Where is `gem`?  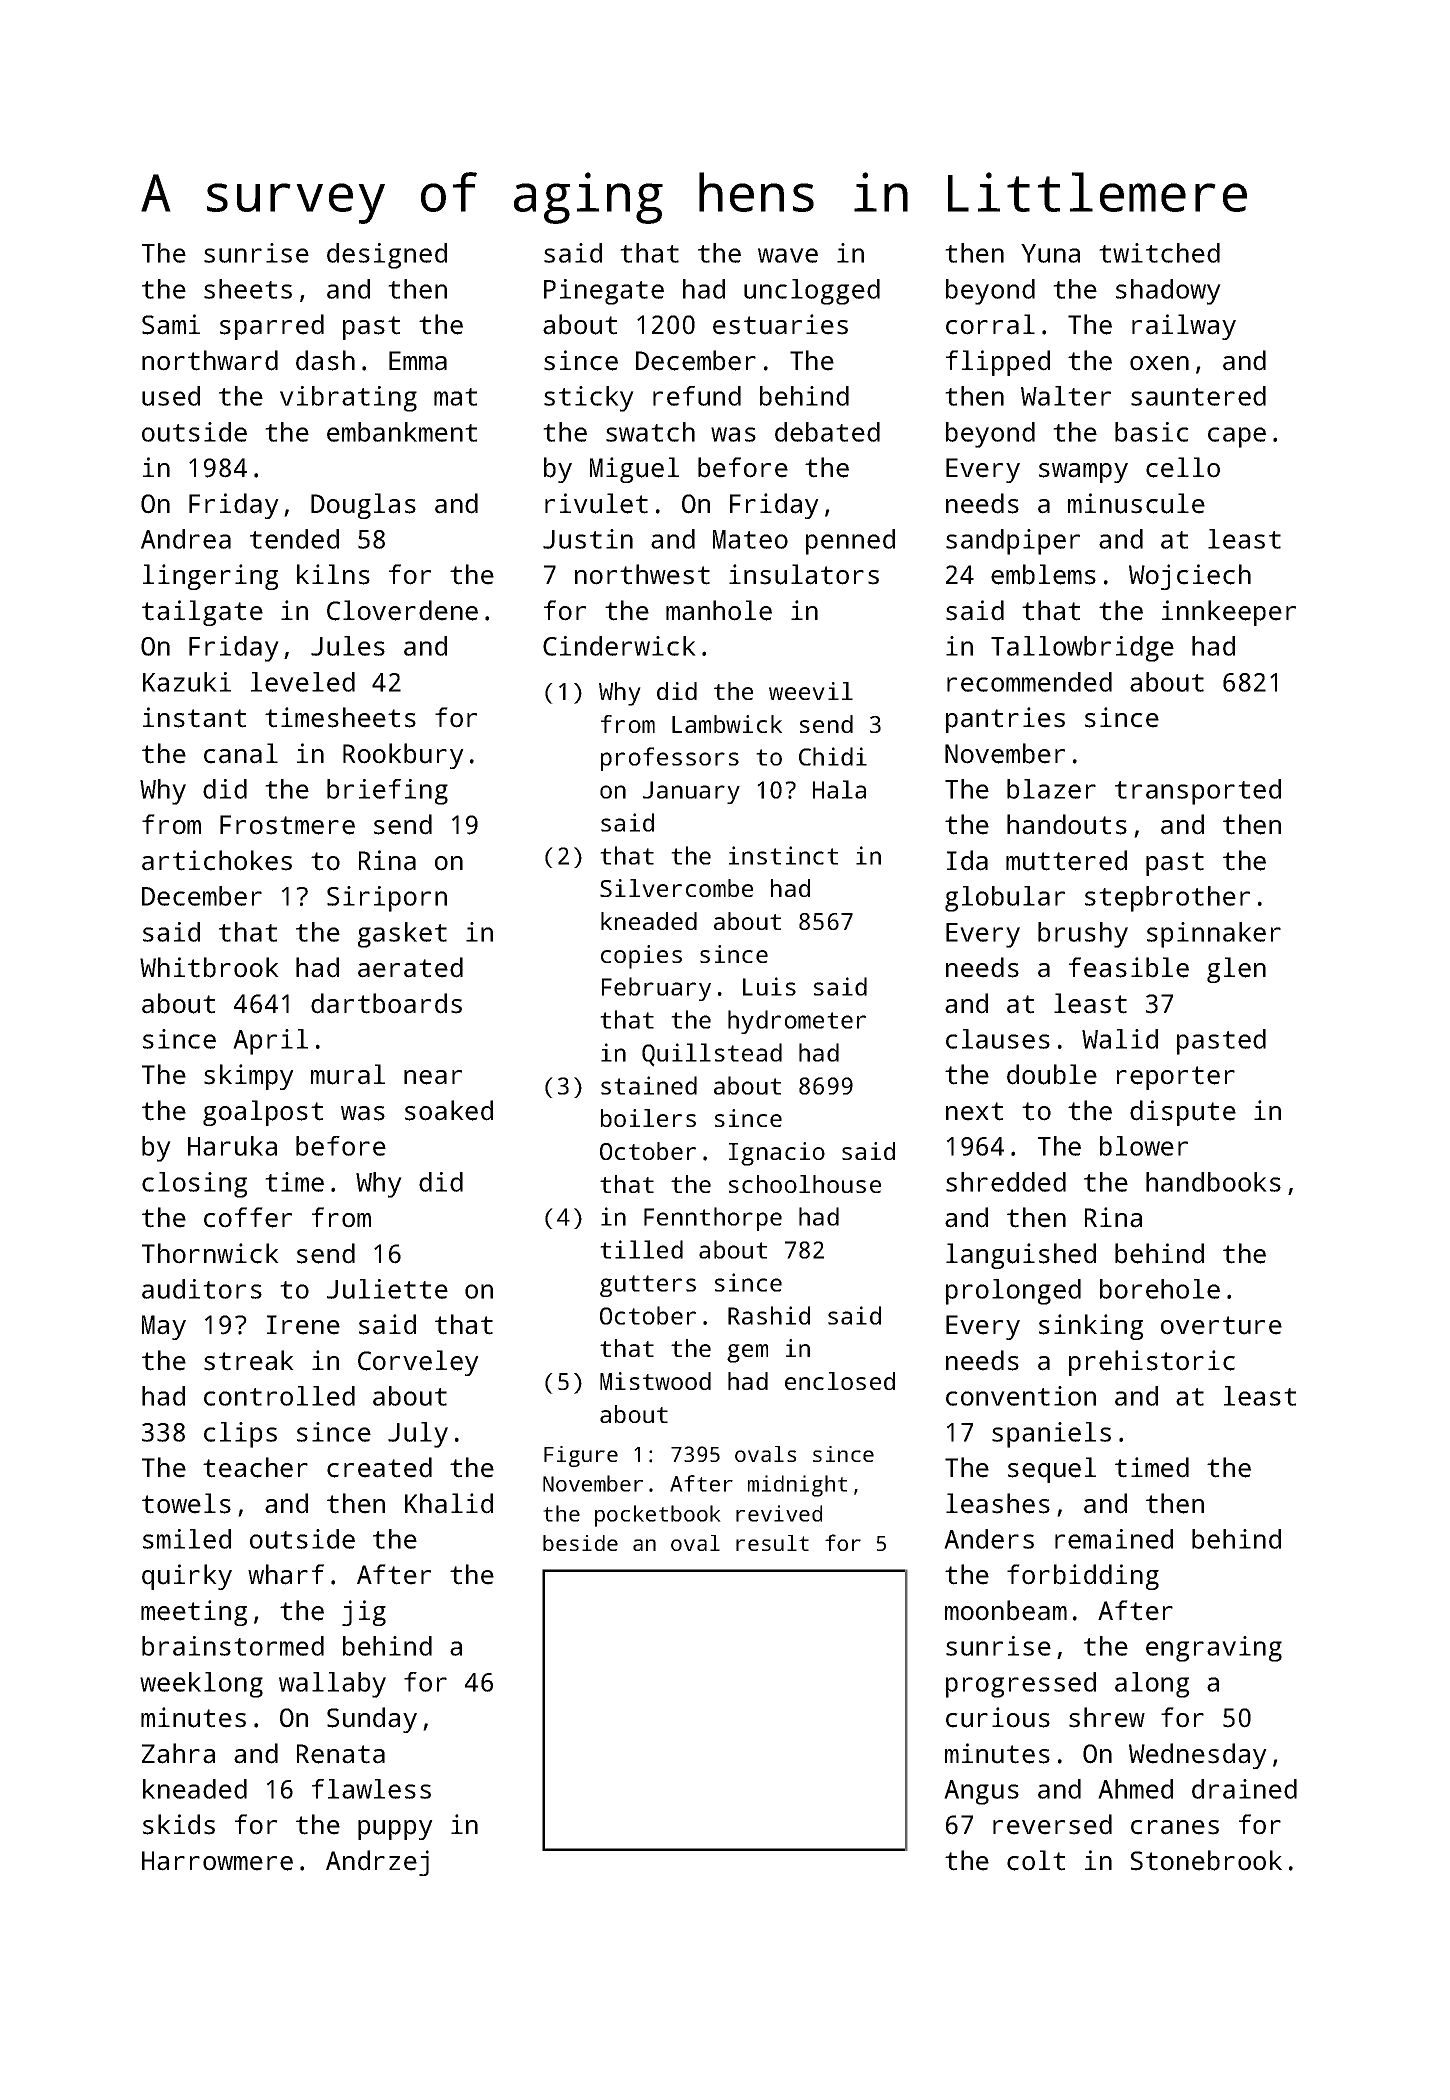 gem is located at coordinates (747, 1353).
